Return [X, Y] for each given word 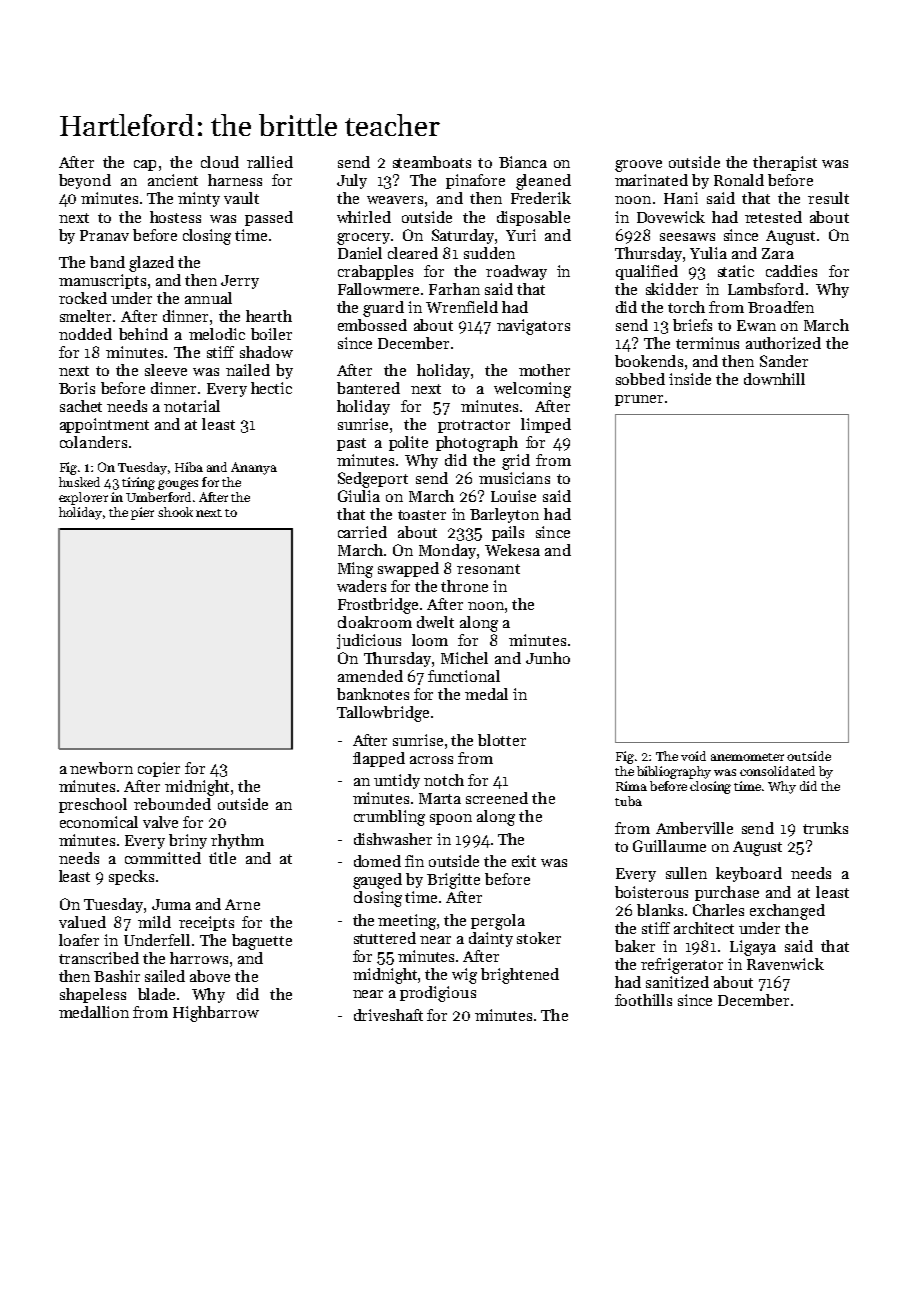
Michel [464, 658]
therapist [785, 163]
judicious [369, 641]
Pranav [104, 235]
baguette [262, 942]
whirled [364, 217]
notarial [192, 406]
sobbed [640, 379]
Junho [548, 658]
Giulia [359, 496]
